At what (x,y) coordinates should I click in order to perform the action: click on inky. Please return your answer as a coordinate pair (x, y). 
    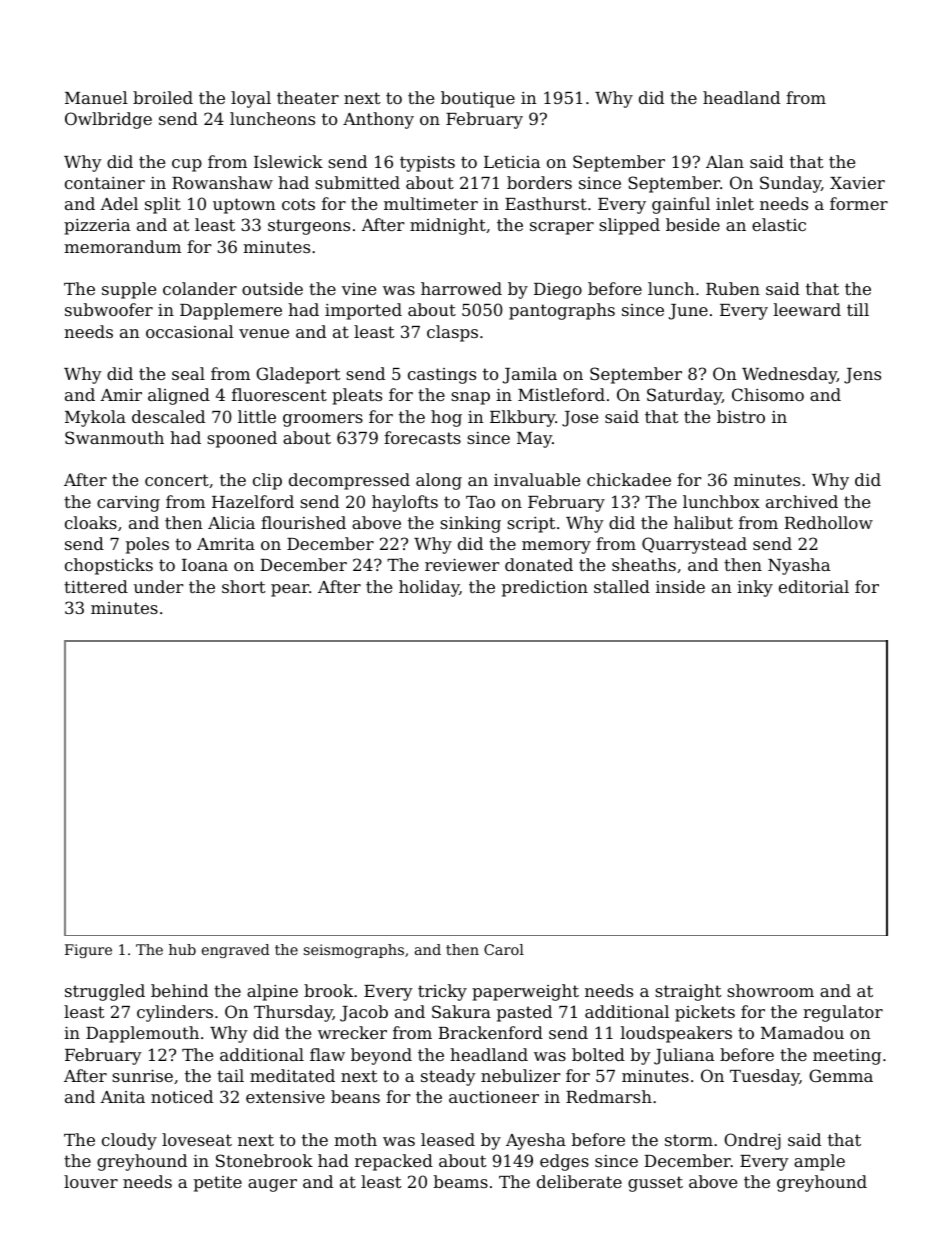
    Looking at the image, I should click on (755, 588).
